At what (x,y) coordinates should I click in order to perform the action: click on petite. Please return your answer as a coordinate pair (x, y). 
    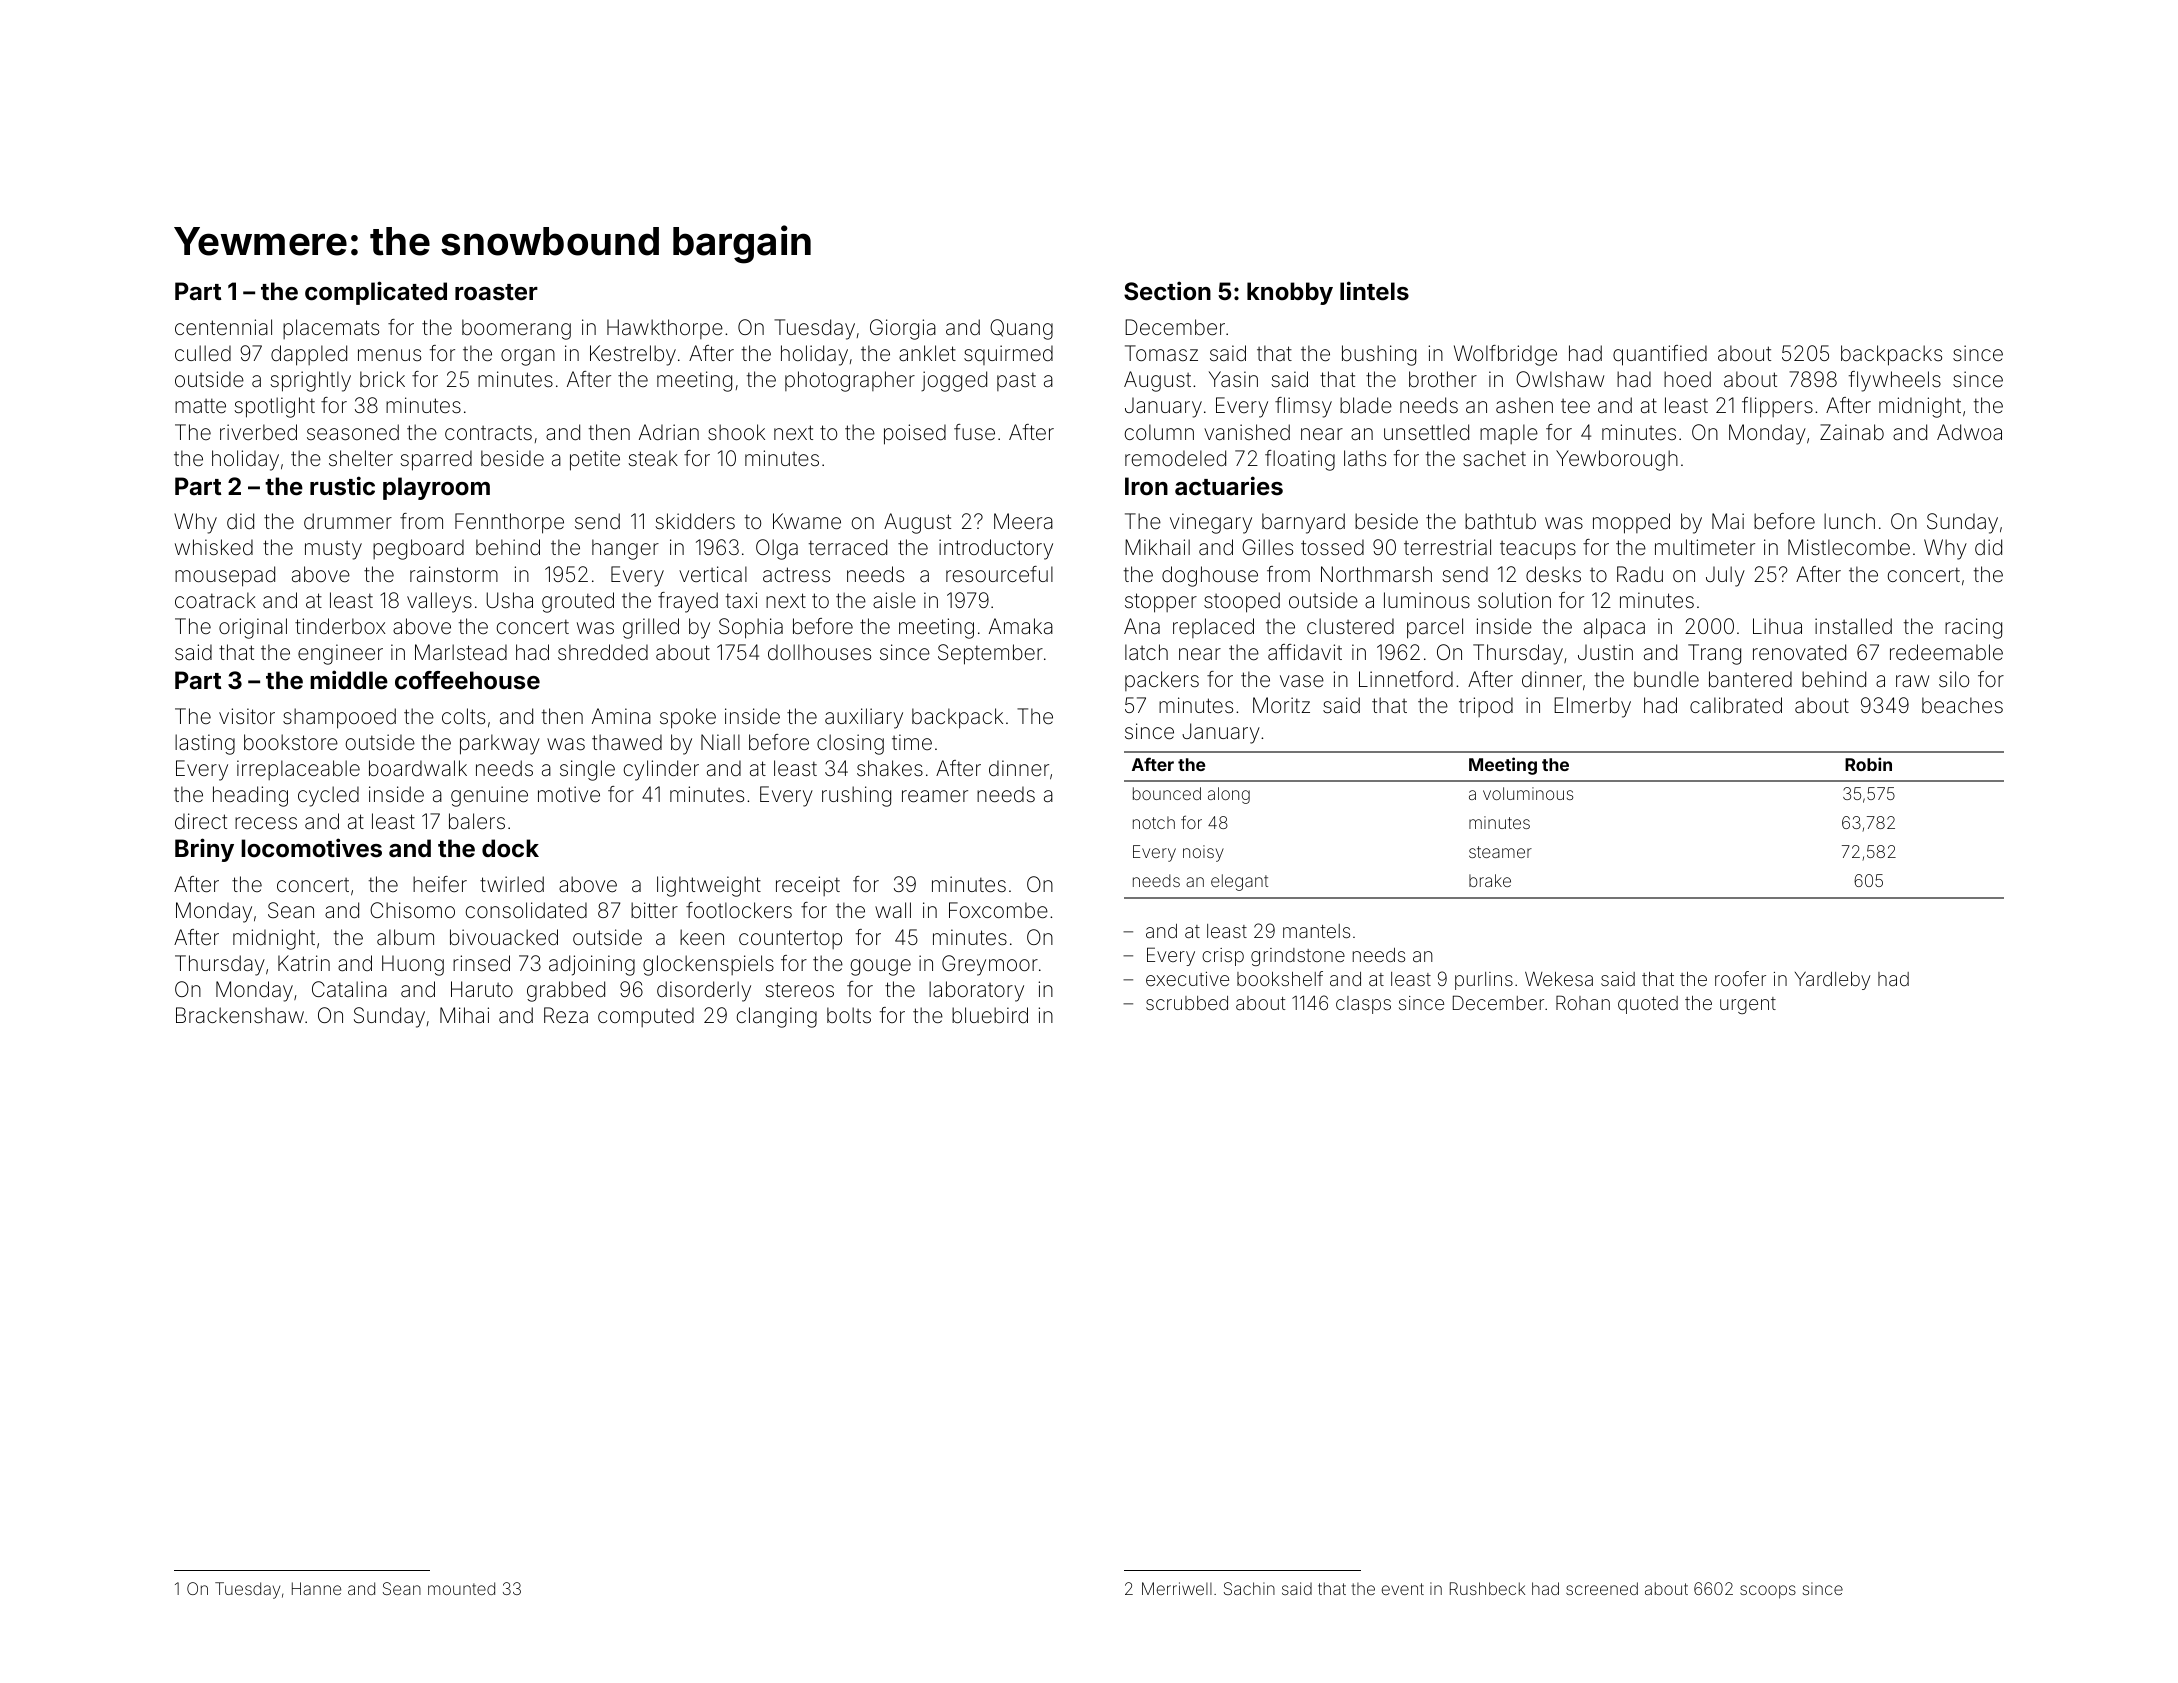
    Looking at the image, I should click on (595, 460).
